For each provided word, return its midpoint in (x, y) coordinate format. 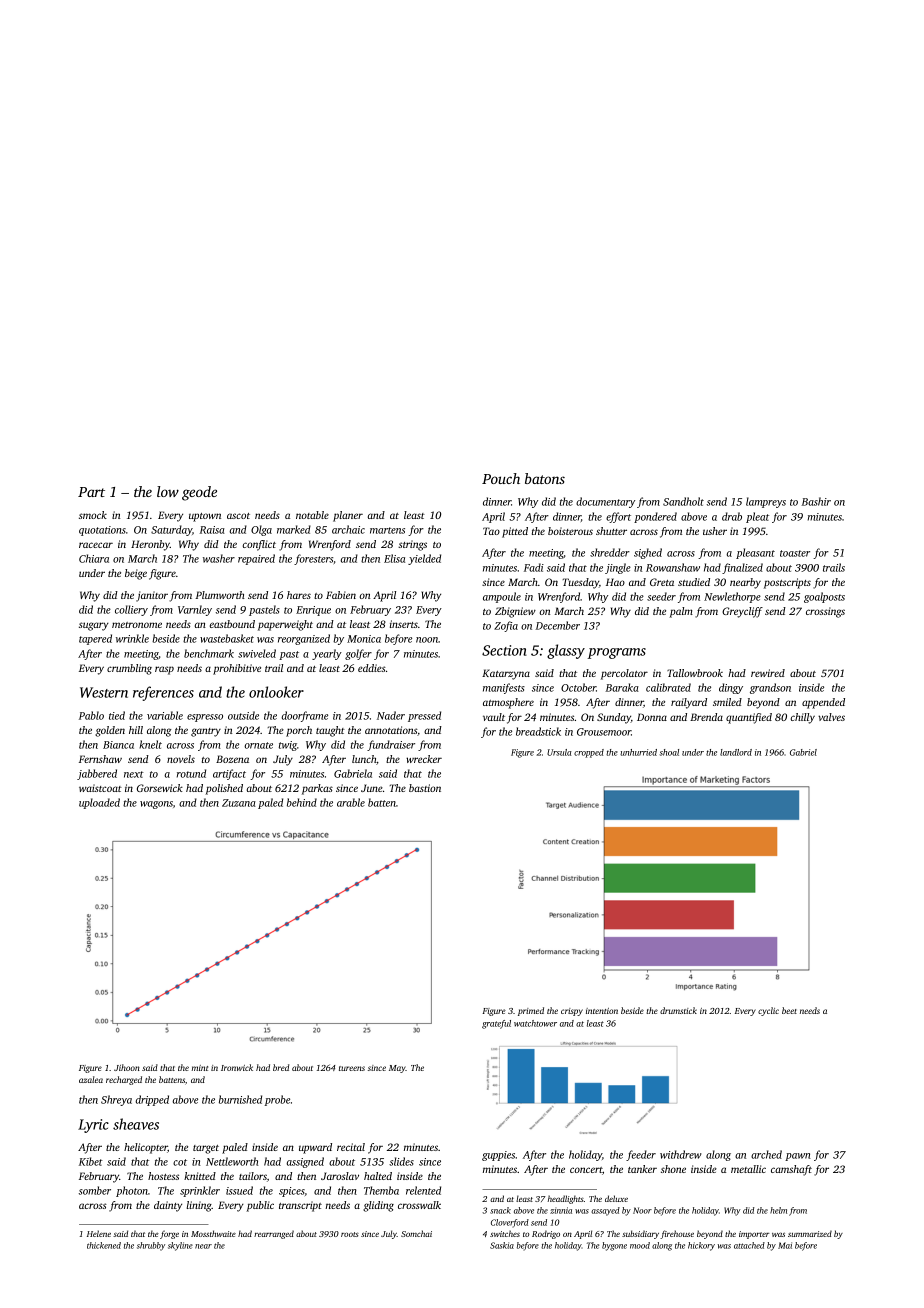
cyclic (768, 1011)
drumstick (678, 1010)
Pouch (501, 478)
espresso (205, 718)
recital (351, 1147)
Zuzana (239, 803)
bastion (425, 788)
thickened (104, 1245)
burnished (240, 1099)
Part (91, 492)
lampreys (766, 502)
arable (351, 802)
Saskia (502, 1245)
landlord (736, 752)
